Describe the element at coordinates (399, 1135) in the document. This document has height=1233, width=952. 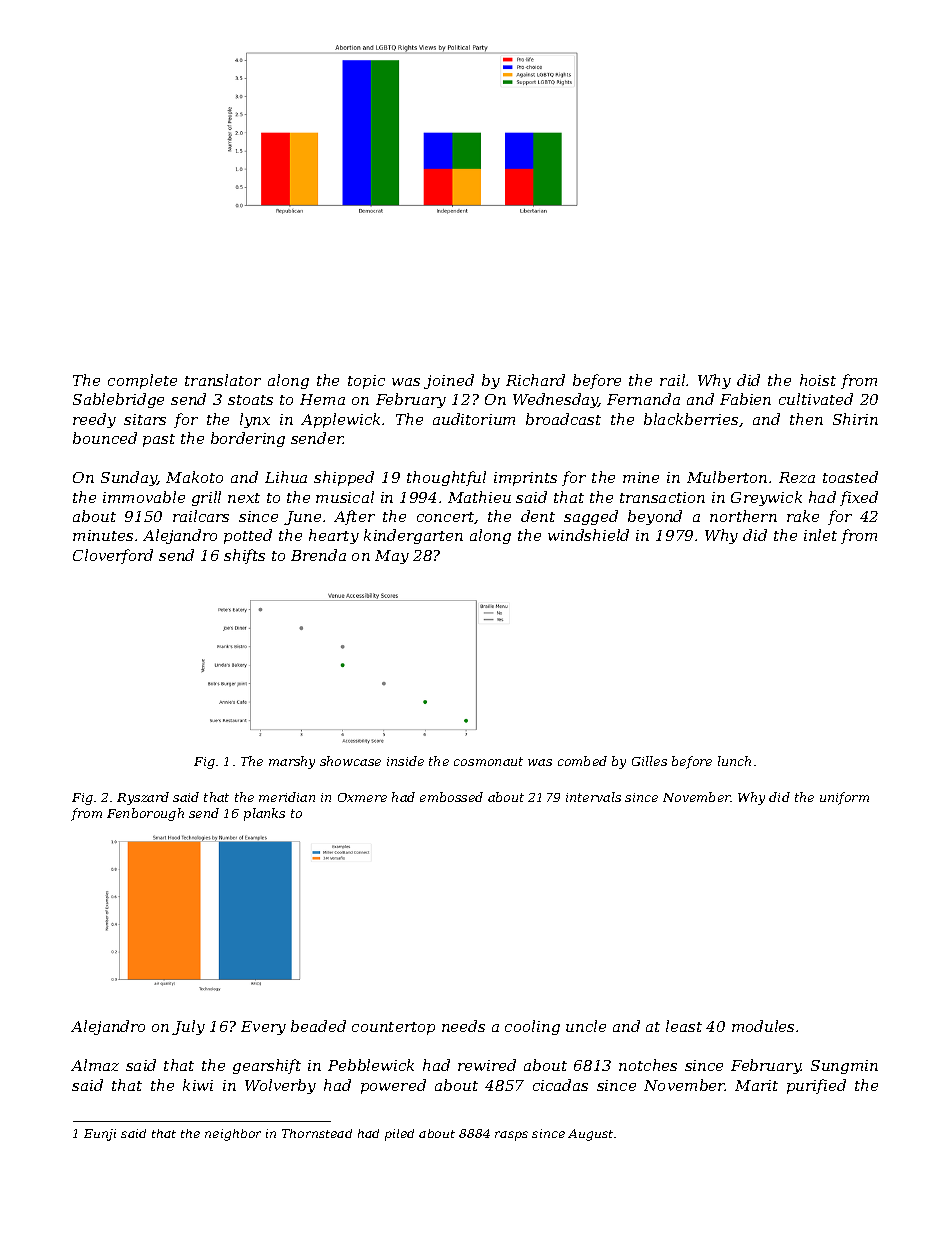
I see `piled` at that location.
